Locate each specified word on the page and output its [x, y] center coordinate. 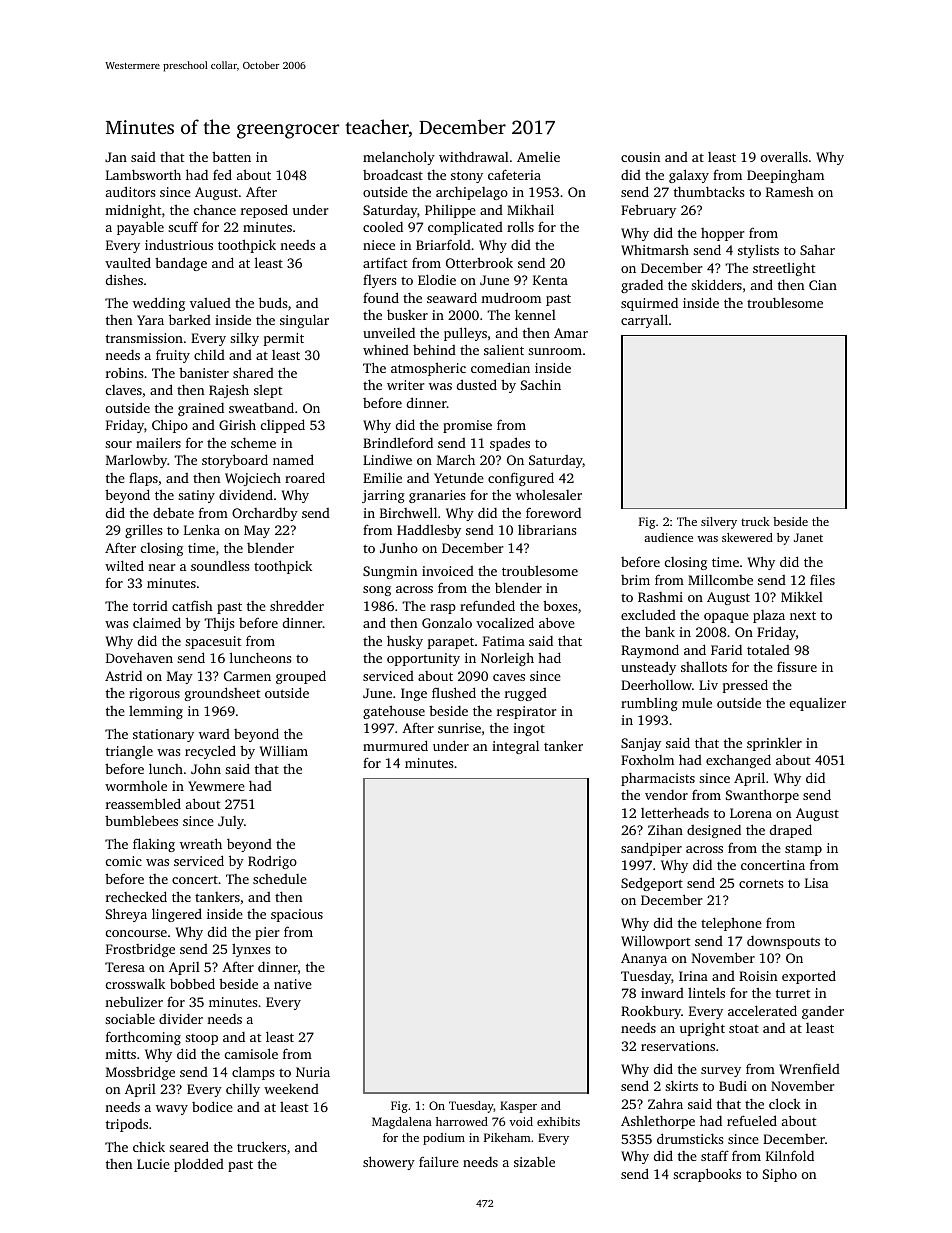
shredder [297, 605]
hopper [723, 234]
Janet [808, 537]
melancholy [399, 158]
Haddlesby [429, 531]
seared [189, 1146]
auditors [130, 191]
